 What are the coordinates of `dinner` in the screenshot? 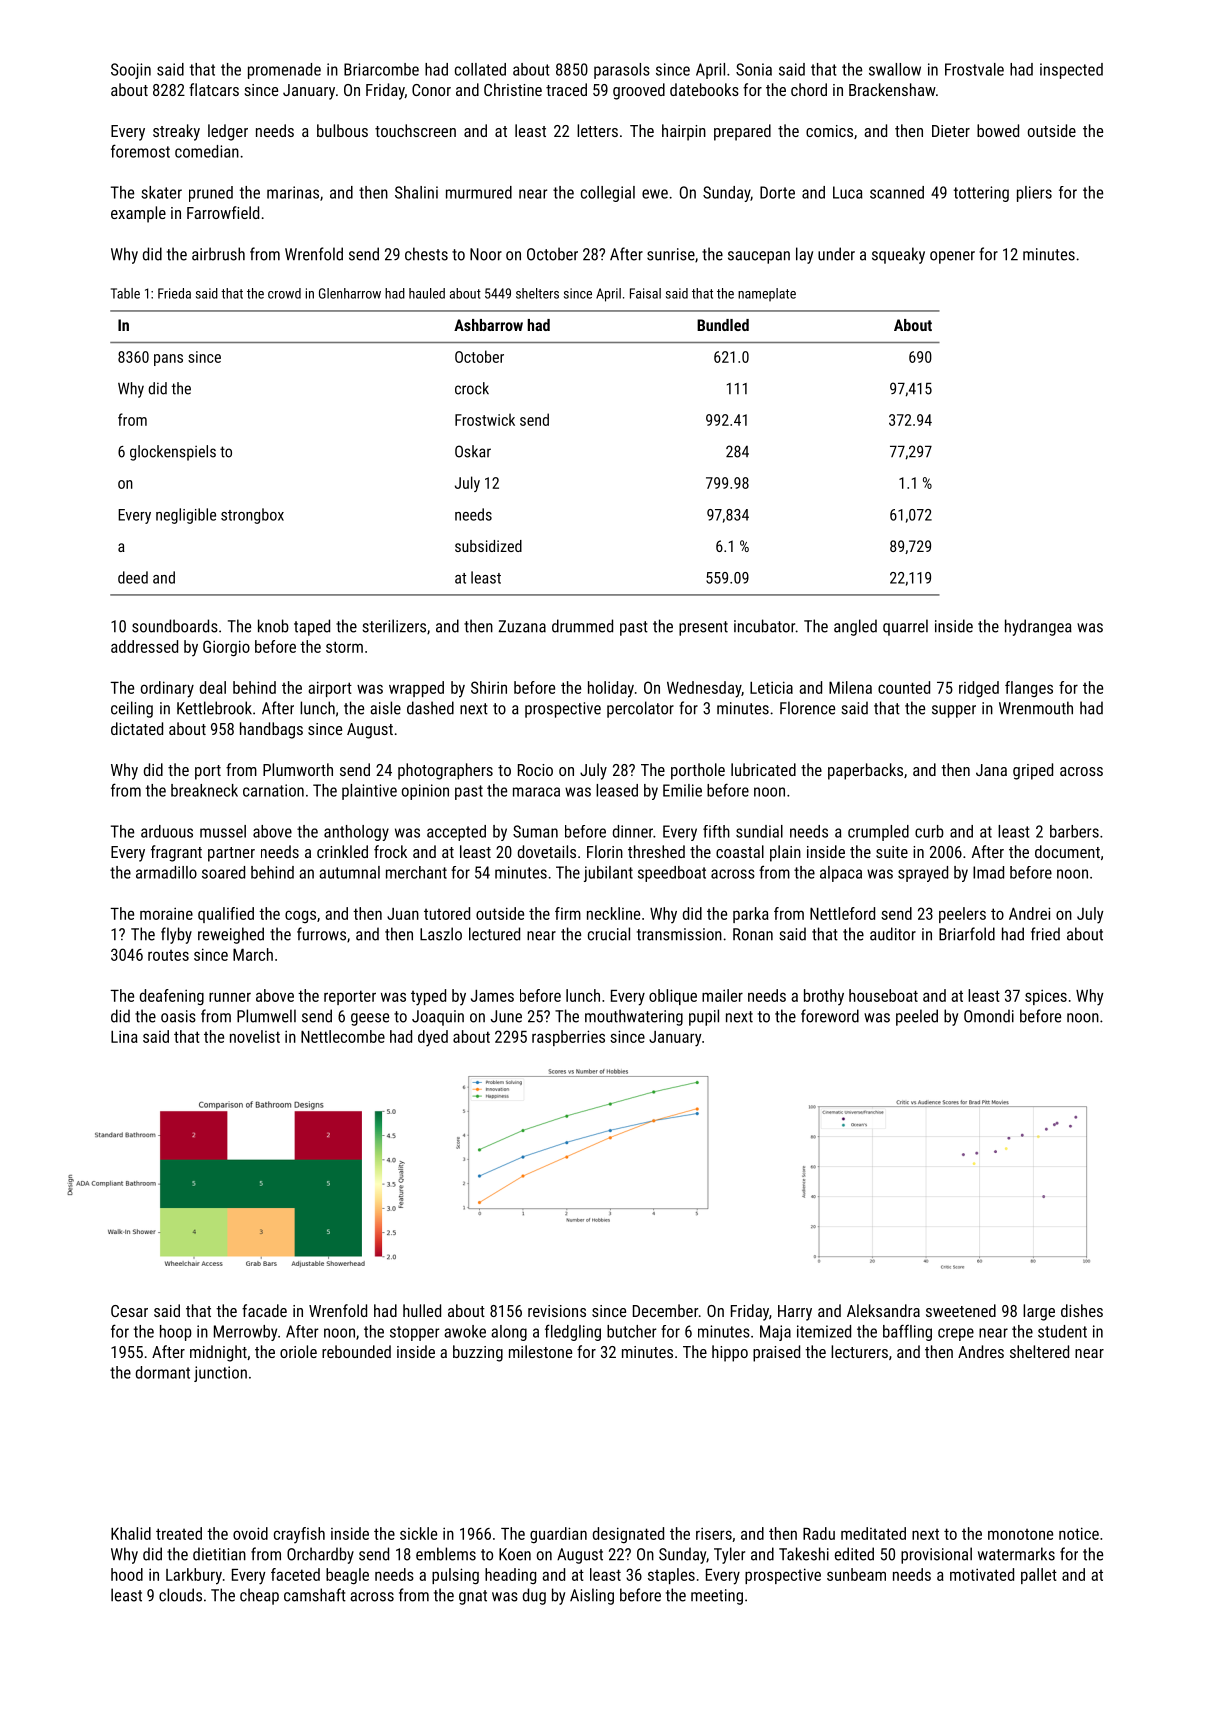 It's located at (633, 831).
